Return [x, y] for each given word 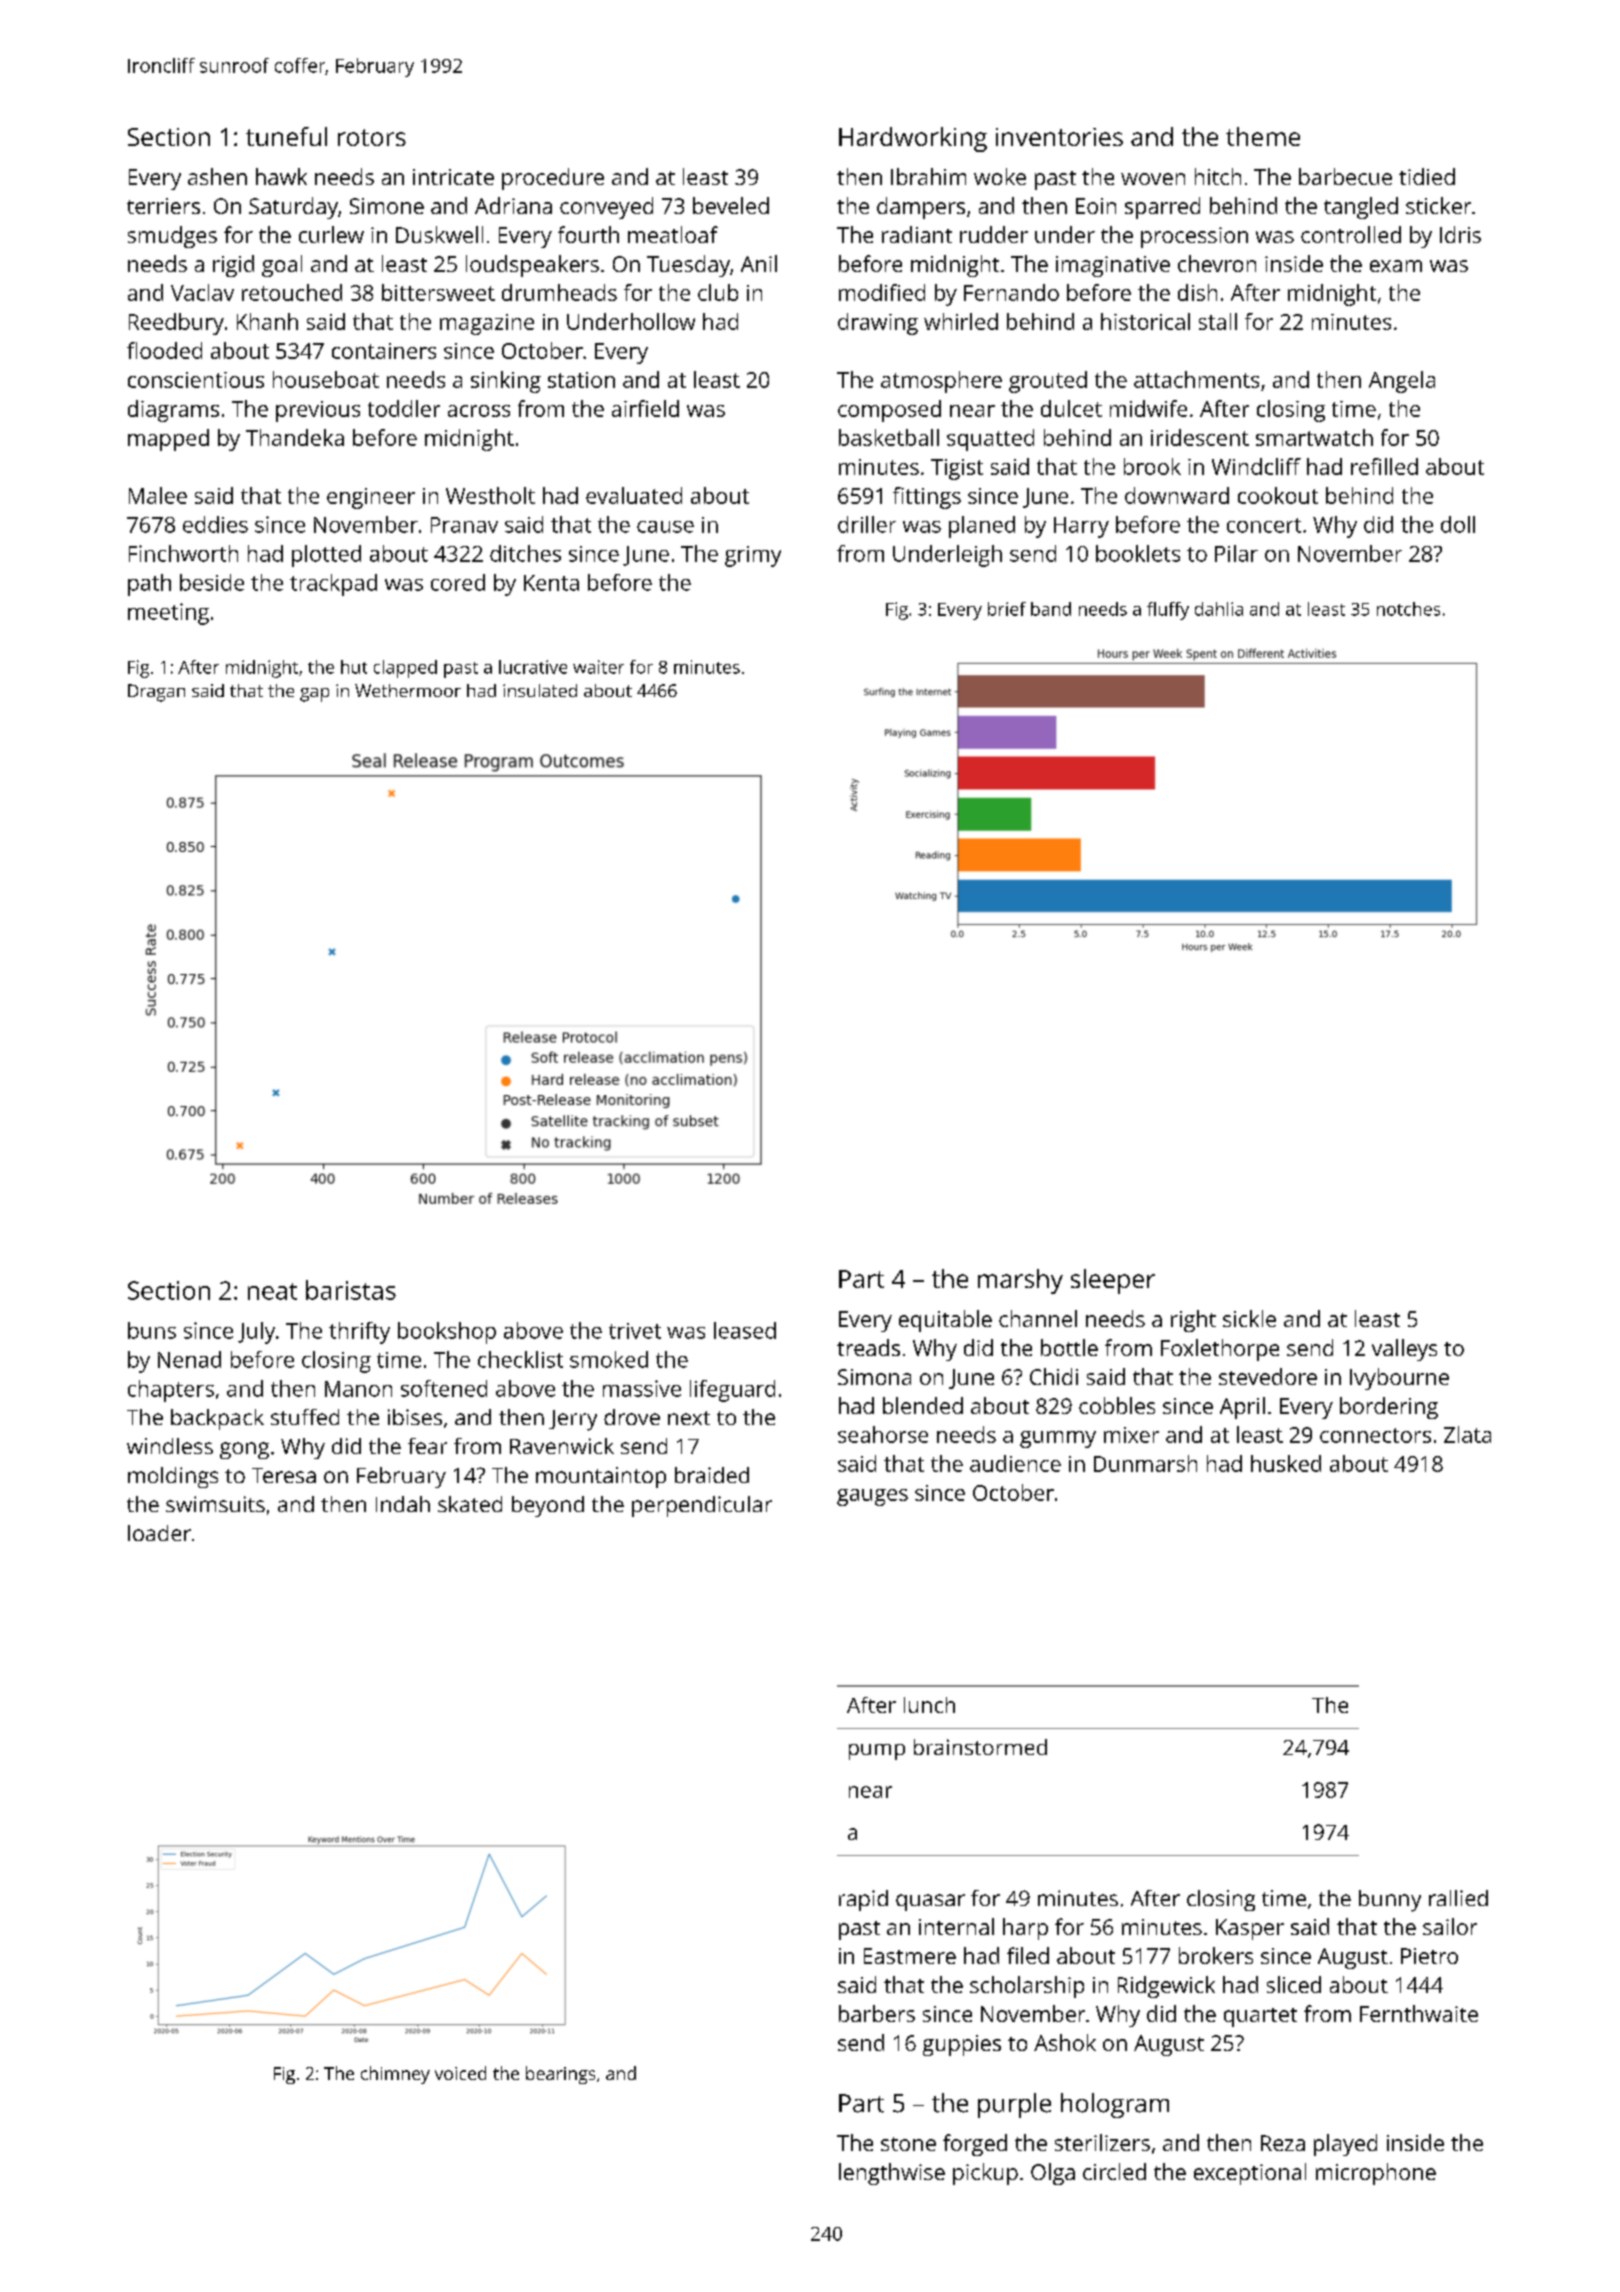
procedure [553, 179]
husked [1286, 1463]
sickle [1249, 1318]
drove [632, 1417]
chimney [395, 2075]
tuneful [286, 136]
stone [908, 2144]
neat [272, 1291]
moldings [173, 1477]
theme [1263, 136]
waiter [598, 667]
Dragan [156, 693]
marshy [1020, 1281]
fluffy [1168, 611]
